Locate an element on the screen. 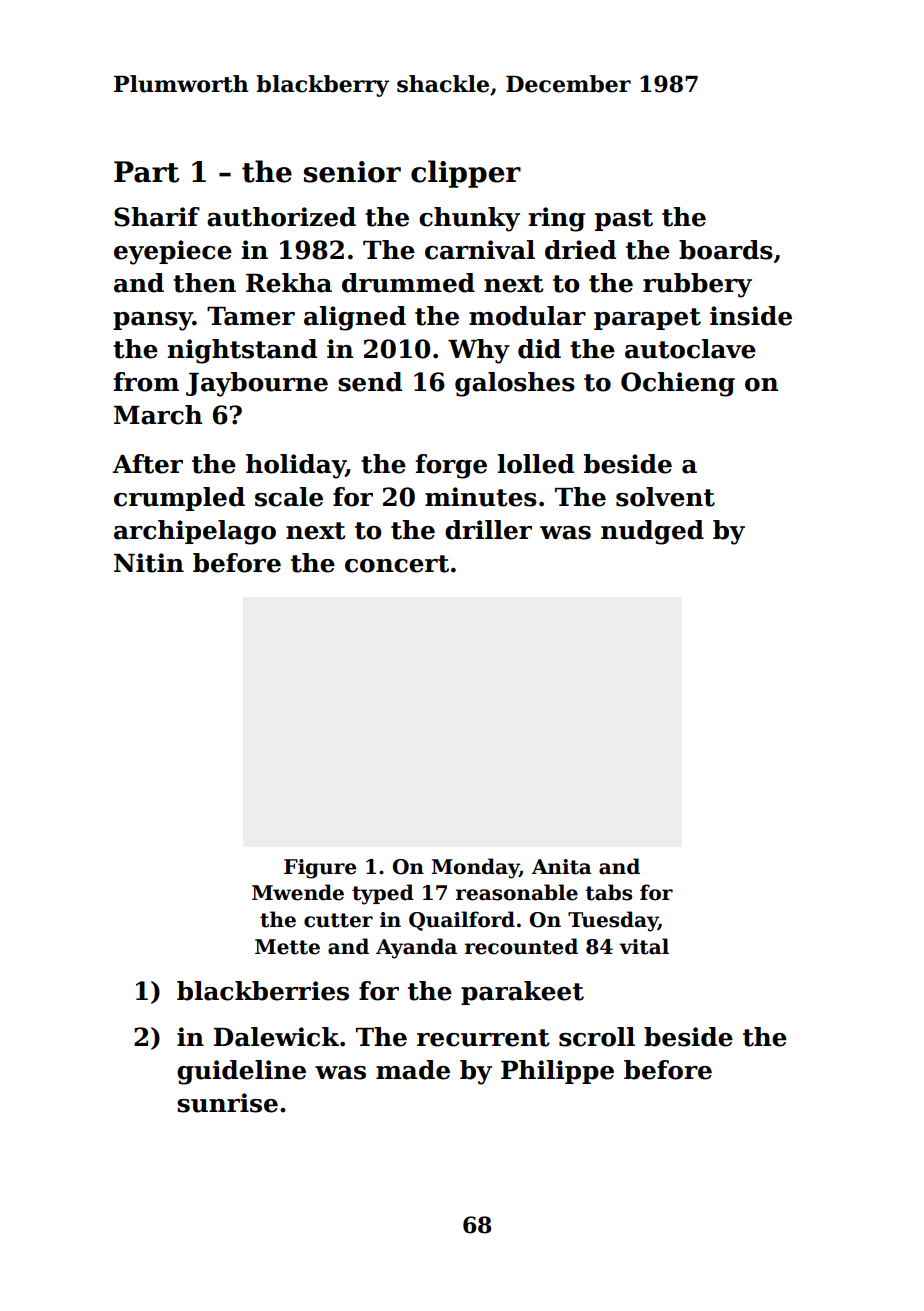  driller is located at coordinates (488, 530).
